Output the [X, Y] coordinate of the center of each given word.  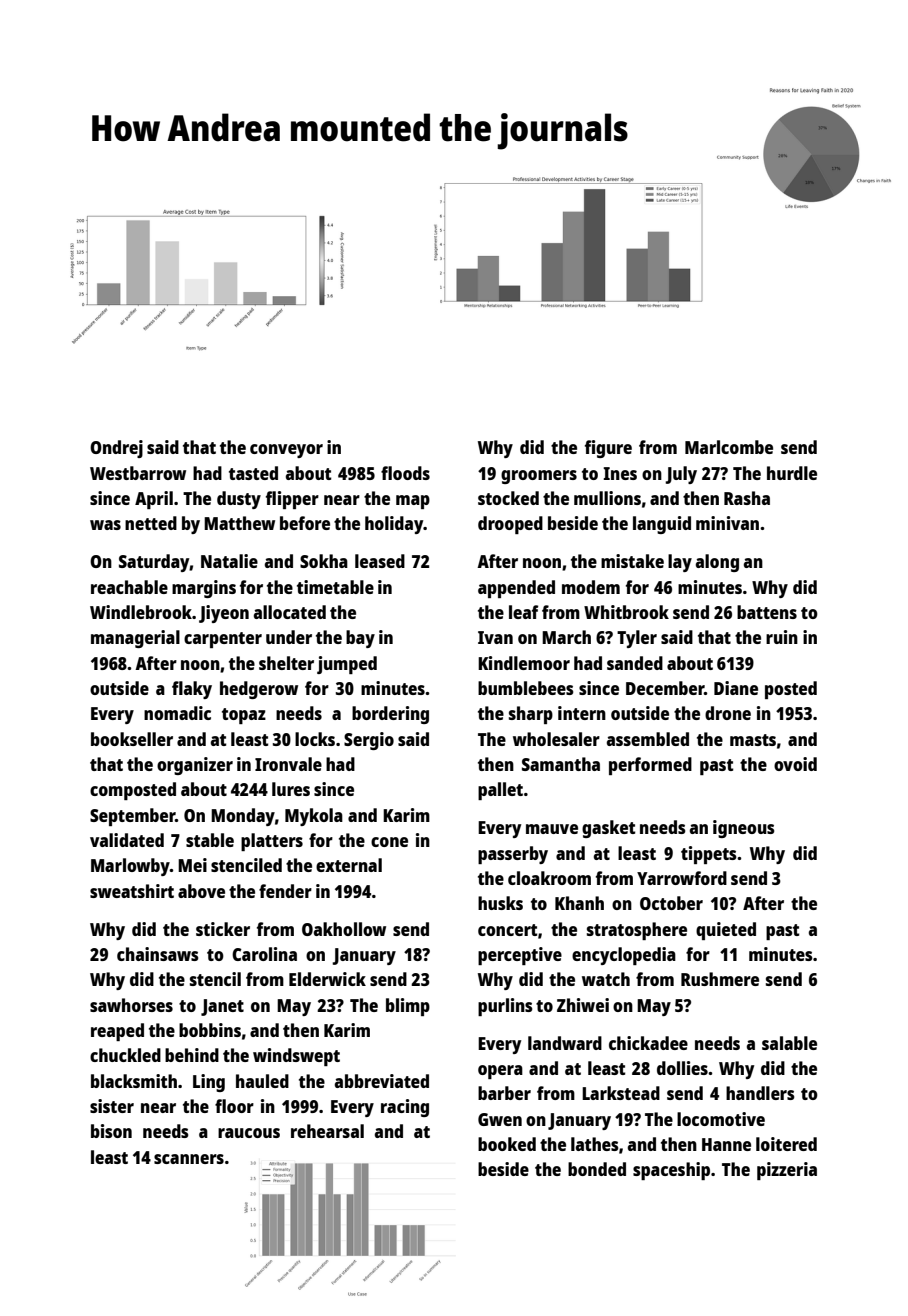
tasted [253, 473]
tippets [708, 855]
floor [234, 1106]
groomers [539, 477]
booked [507, 1144]
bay [360, 639]
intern [582, 713]
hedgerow [259, 690]
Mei [192, 865]
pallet [500, 791]
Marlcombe [729, 447]
